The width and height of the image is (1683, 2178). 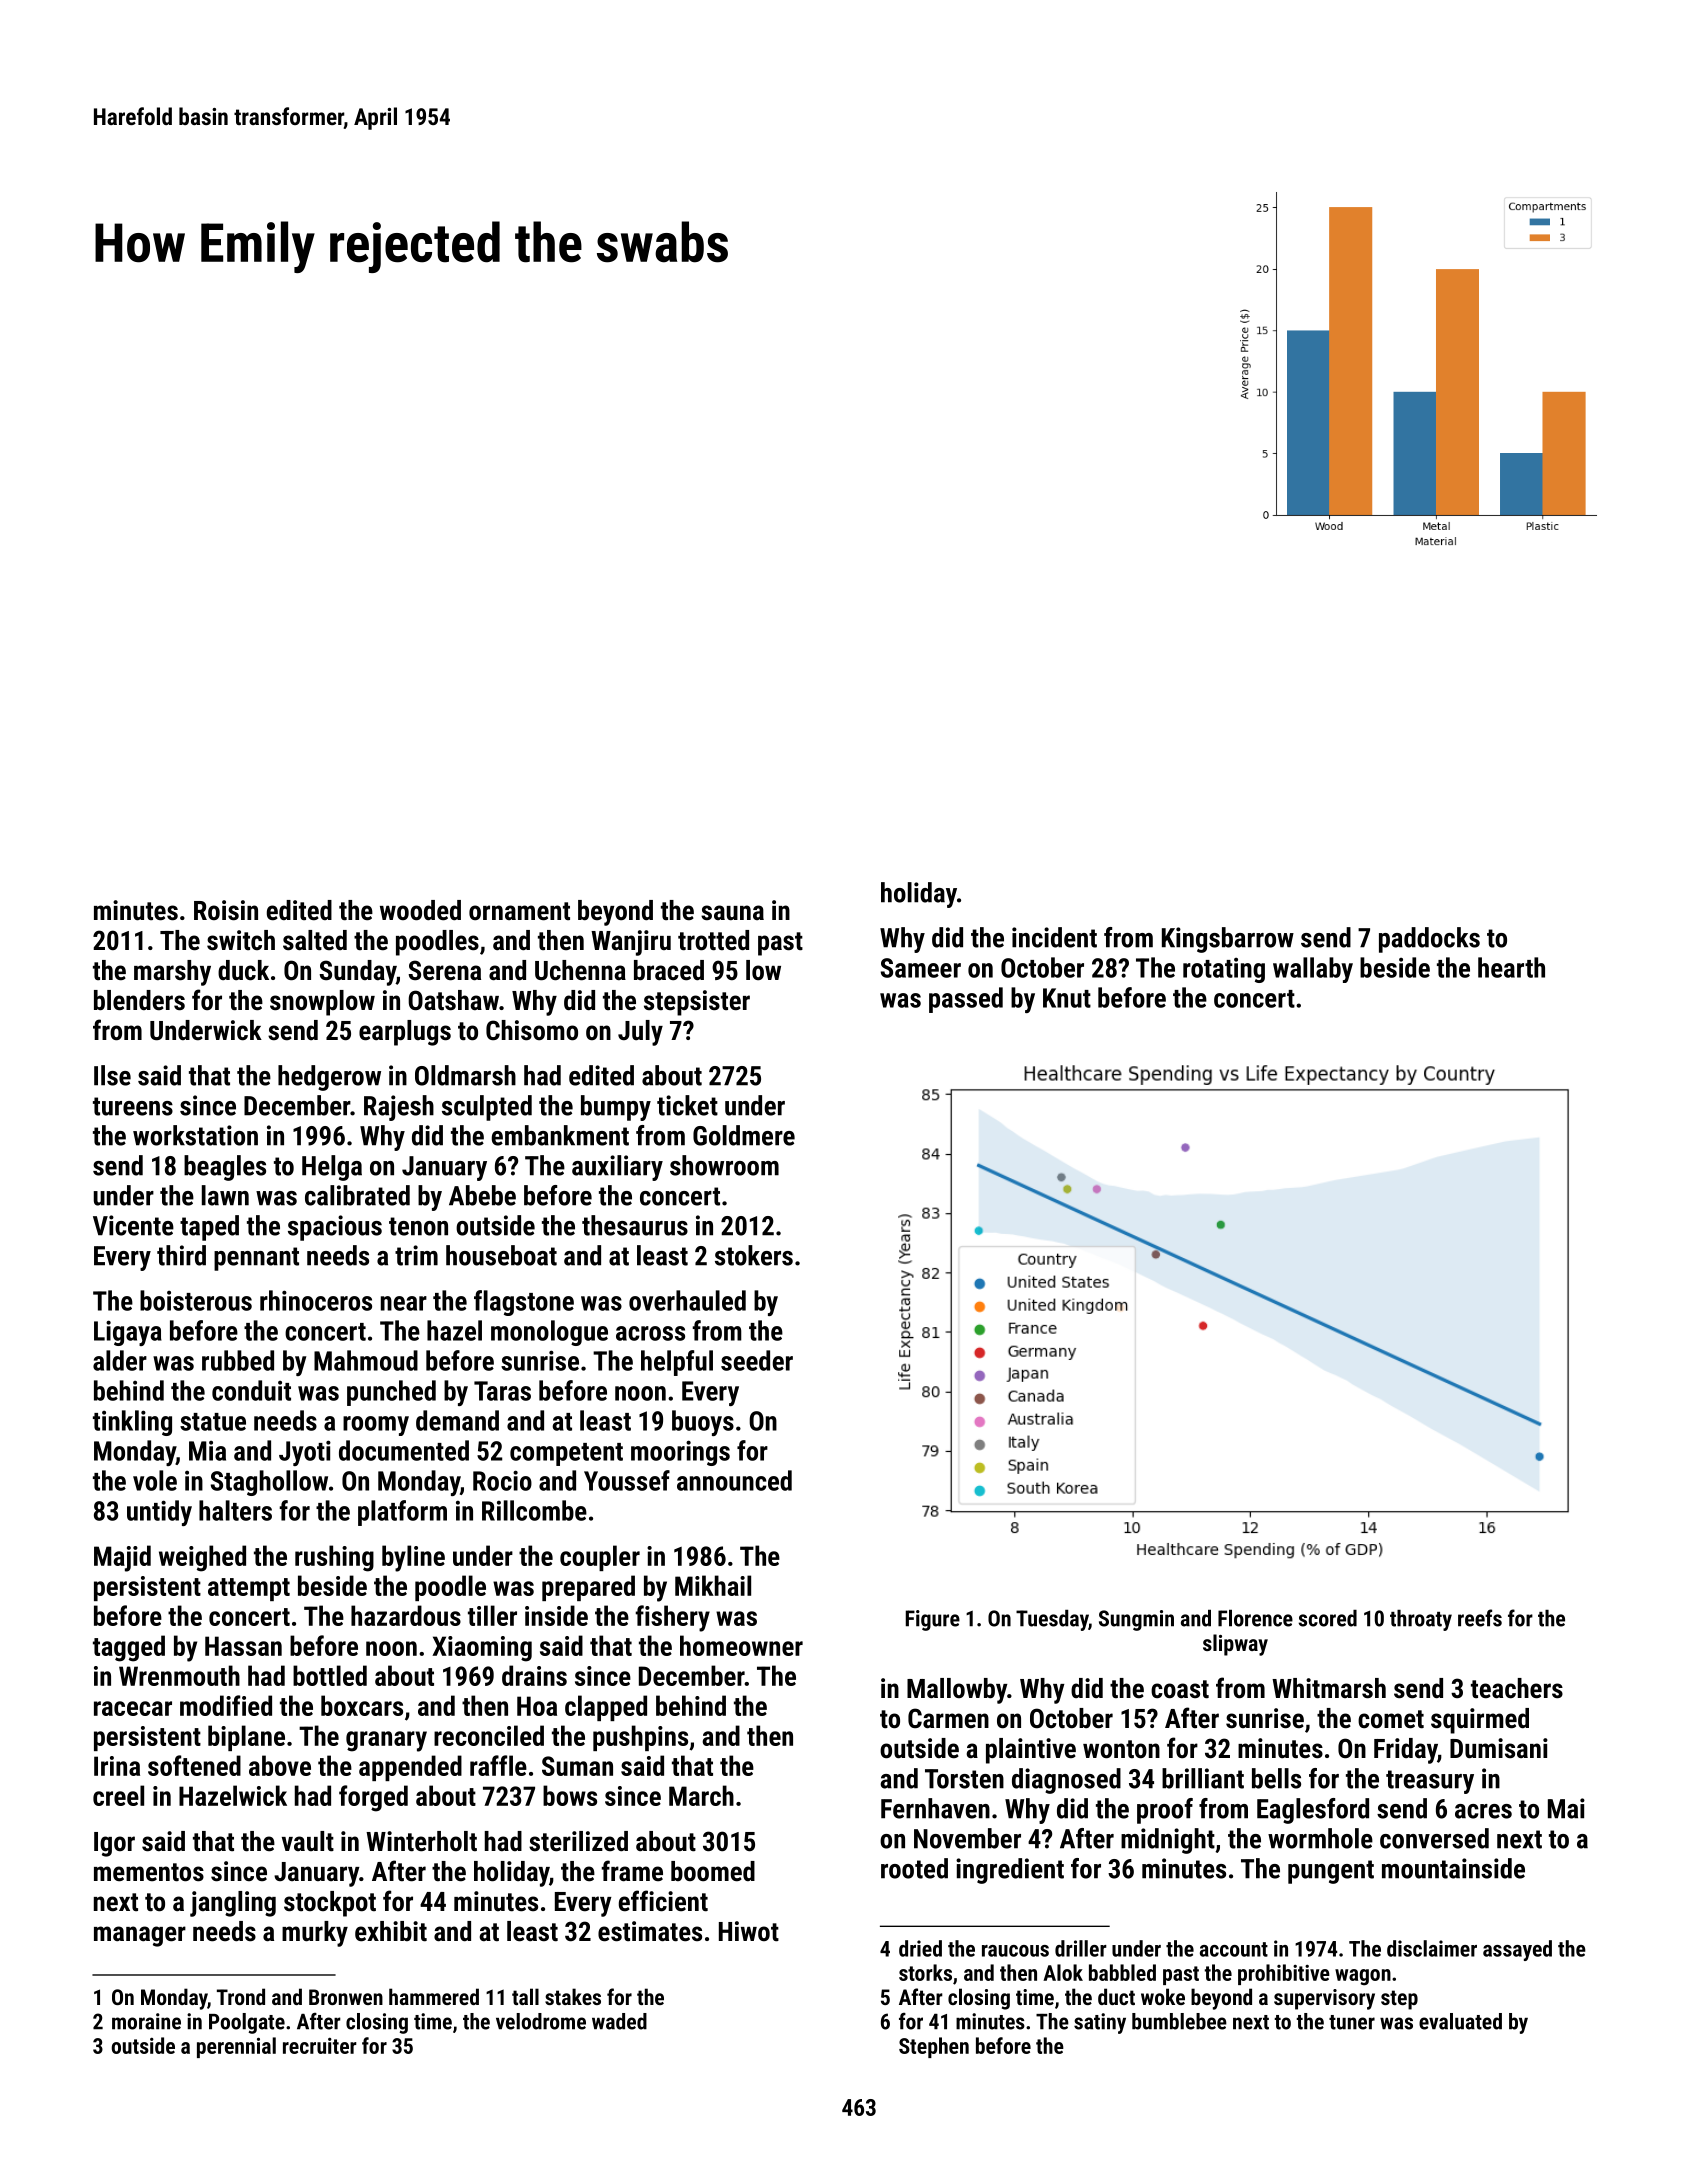 What do you see at coordinates (1100, 2023) in the image?
I see `satiny` at bounding box center [1100, 2023].
